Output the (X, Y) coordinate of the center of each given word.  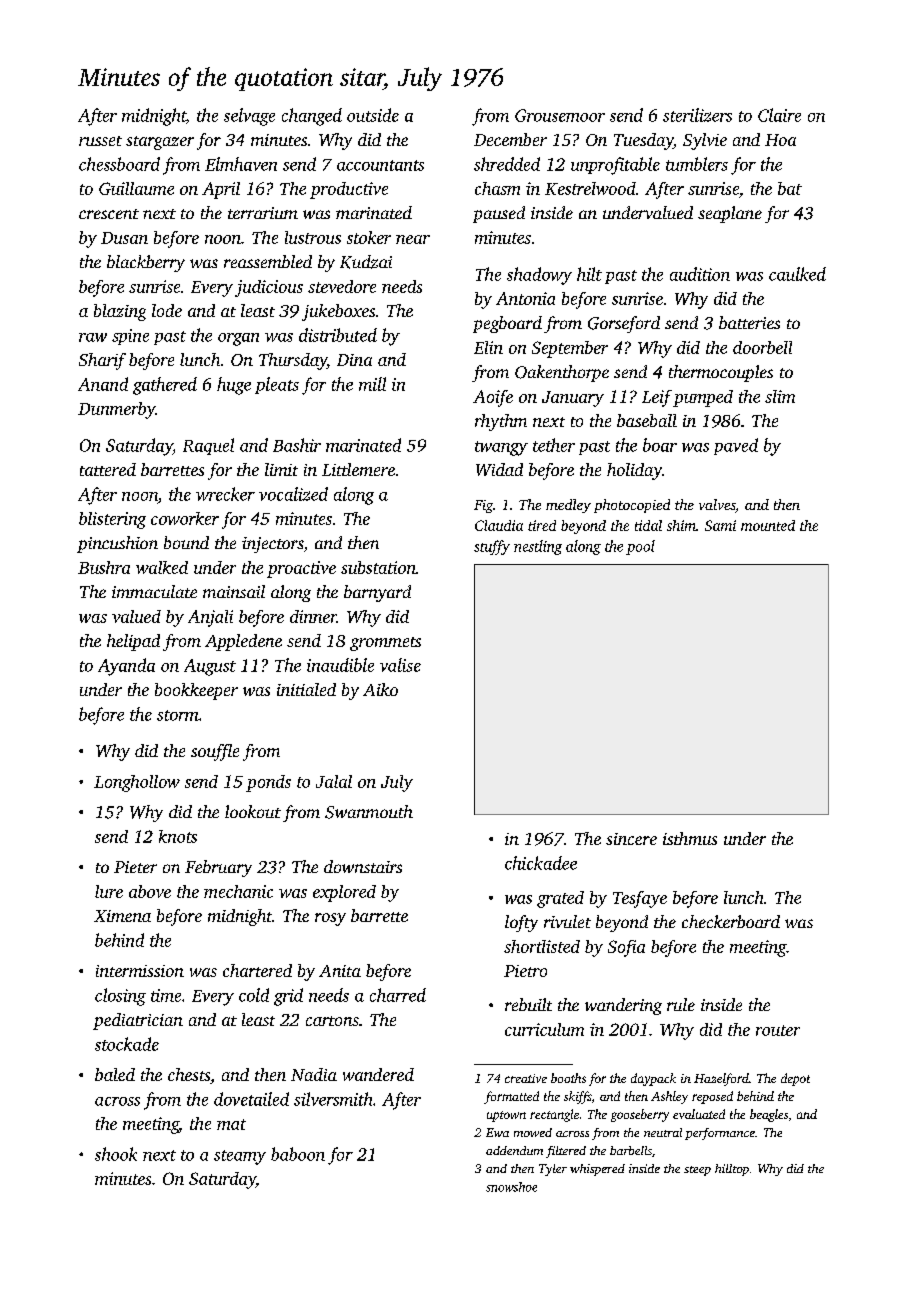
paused (499, 214)
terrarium (263, 213)
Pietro (525, 971)
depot (795, 1079)
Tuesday (643, 141)
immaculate (154, 591)
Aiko (380, 689)
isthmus (690, 838)
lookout (253, 811)
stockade (127, 1044)
